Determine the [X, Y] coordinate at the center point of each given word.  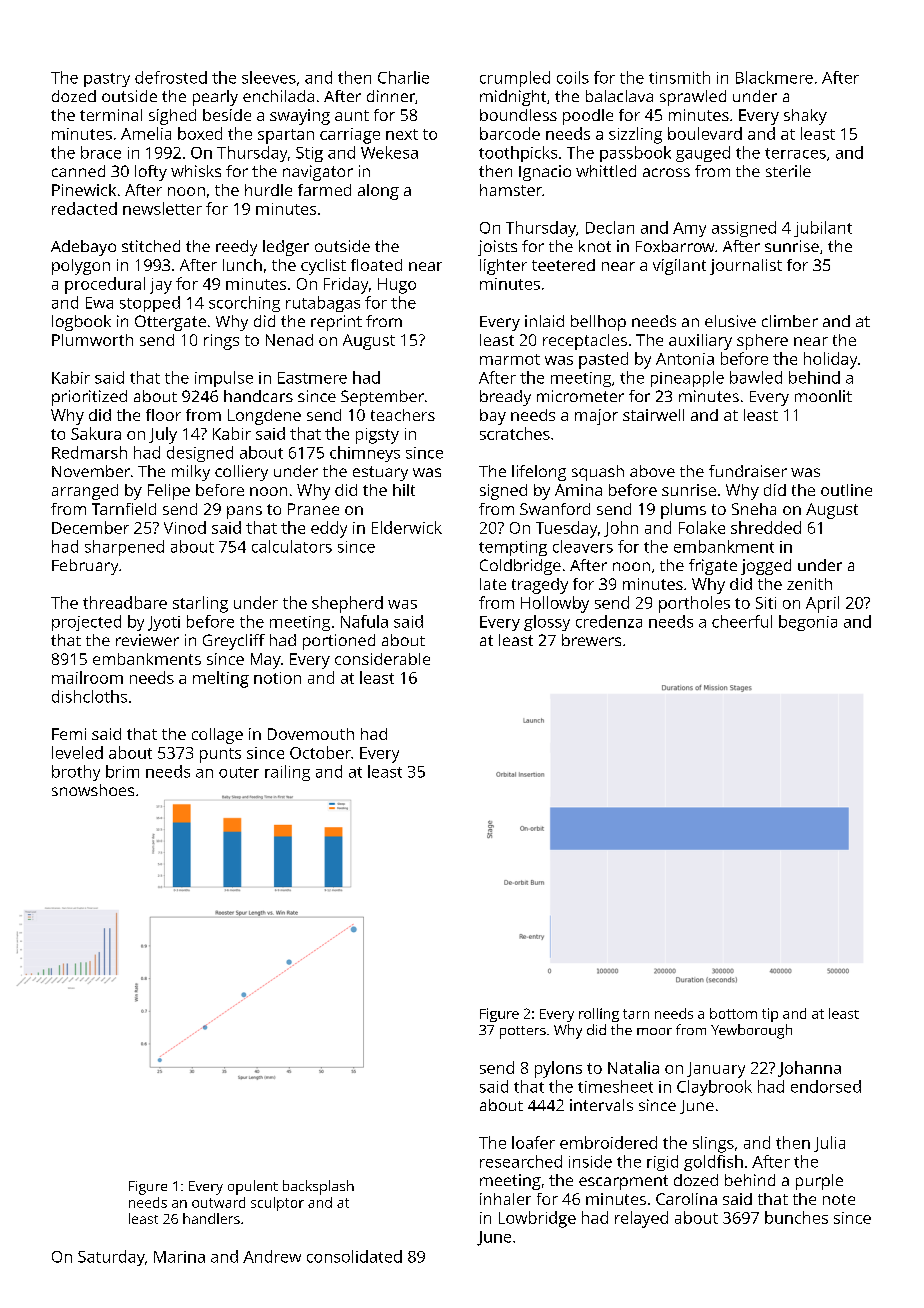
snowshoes [93, 790]
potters [523, 1032]
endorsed [826, 1086]
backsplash [318, 1187]
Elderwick [407, 527]
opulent [253, 1187]
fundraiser [748, 471]
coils [573, 77]
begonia [808, 623]
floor [163, 415]
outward [218, 1202]
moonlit [823, 396]
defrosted [171, 77]
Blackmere [774, 77]
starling [200, 604]
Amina [578, 490]
